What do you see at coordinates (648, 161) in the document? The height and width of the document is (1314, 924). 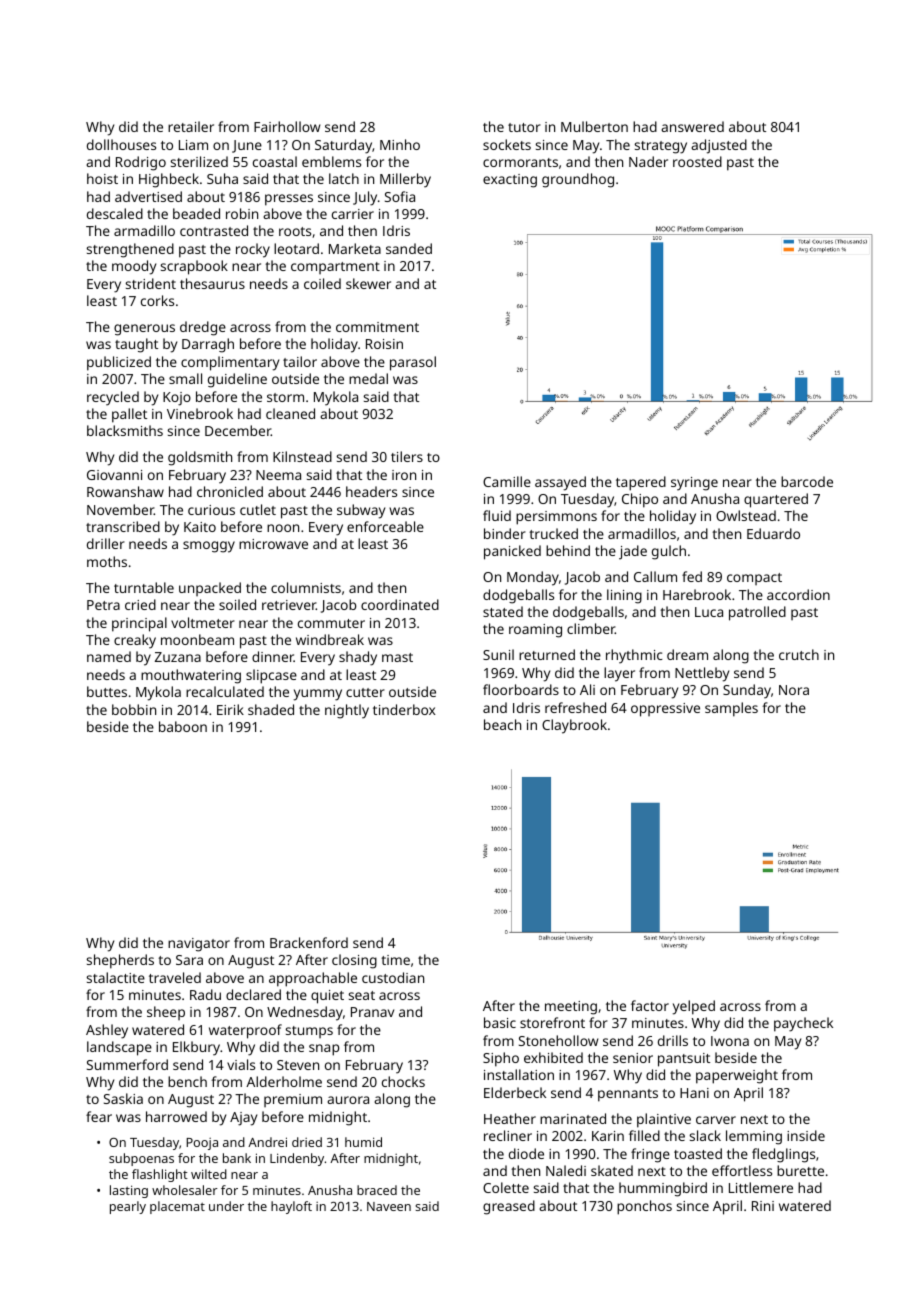 I see `Nader` at bounding box center [648, 161].
